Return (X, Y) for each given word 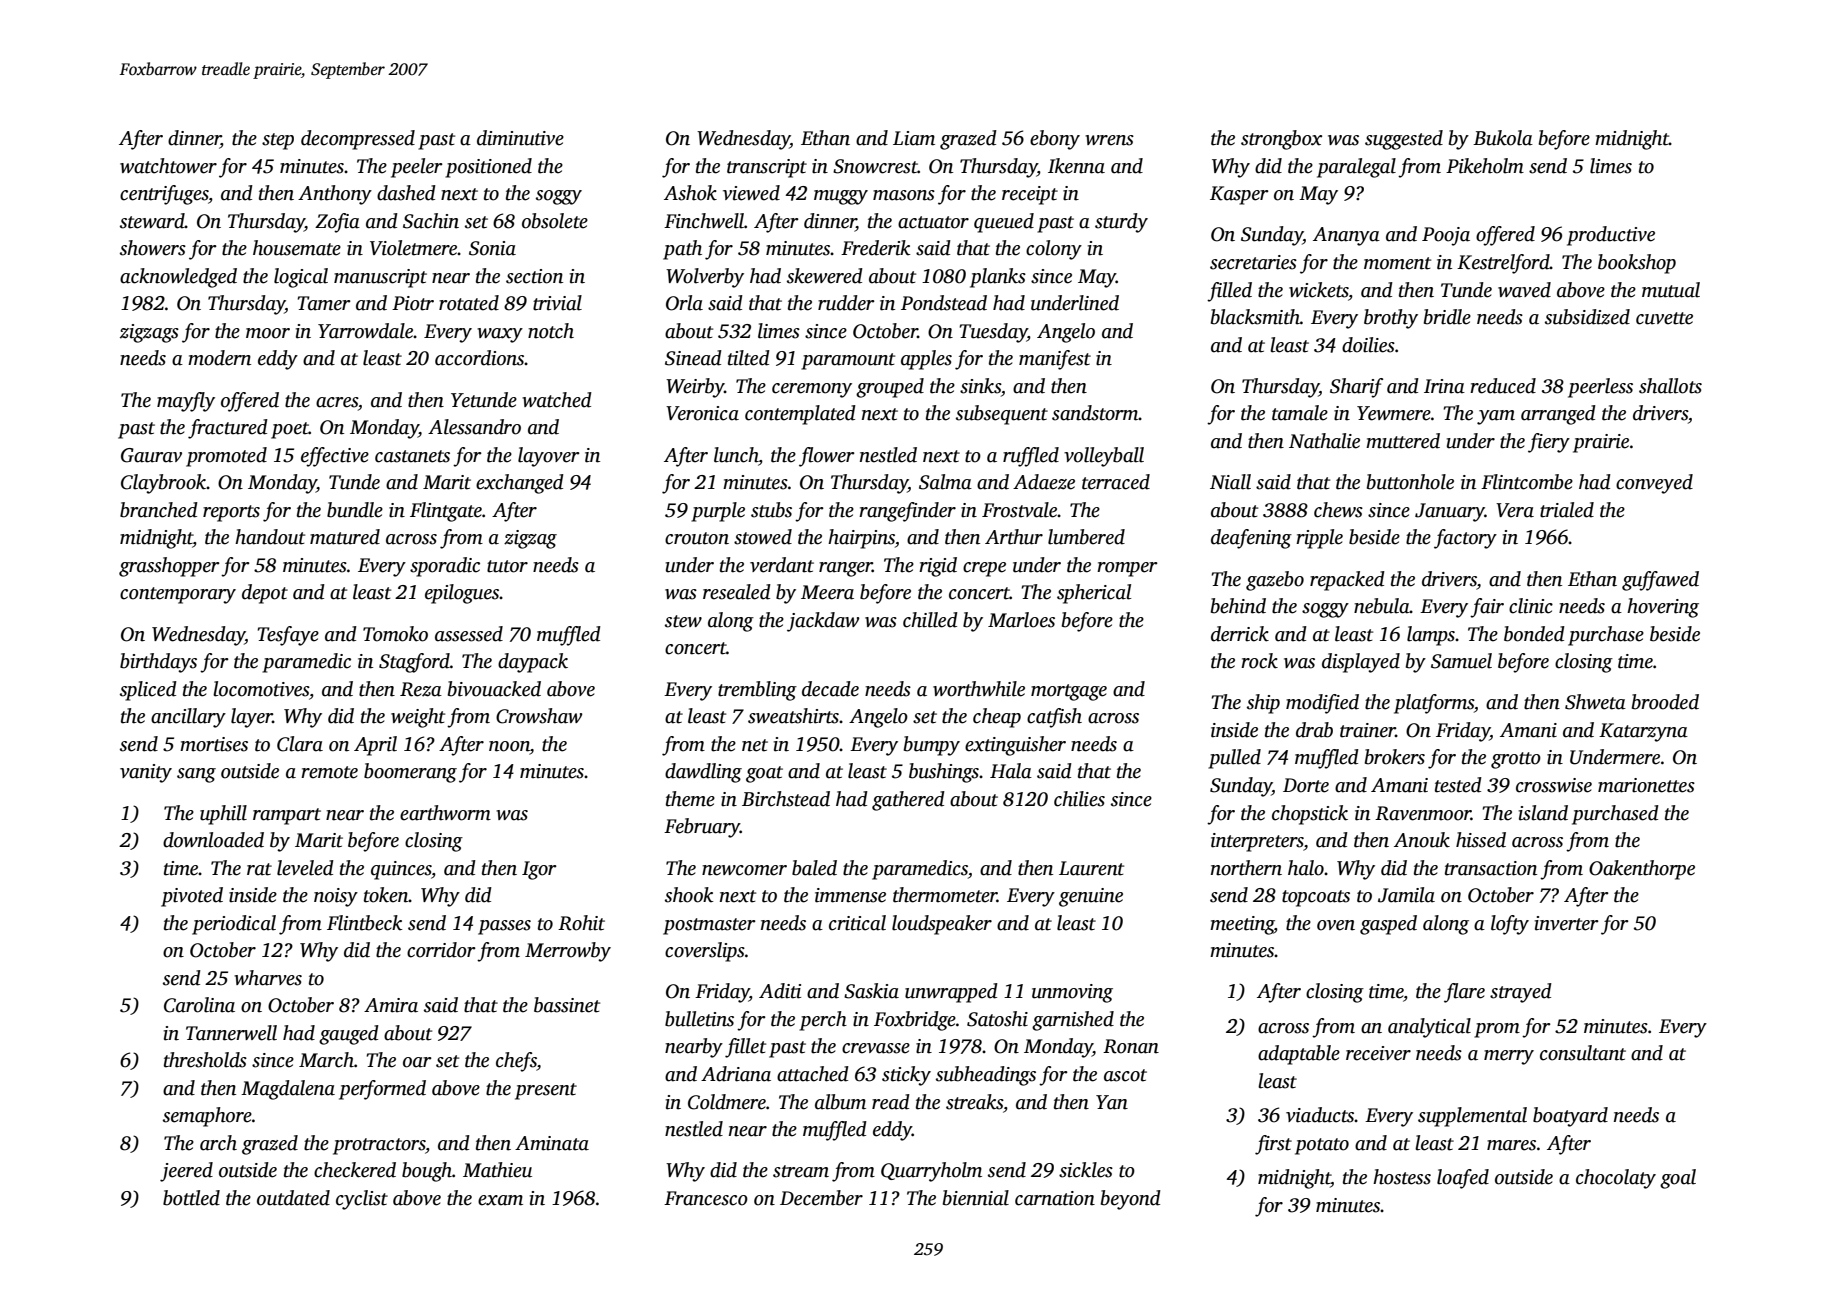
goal (1678, 1179)
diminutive (520, 138)
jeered (186, 1172)
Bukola (1503, 138)
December (821, 1198)
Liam (914, 138)
